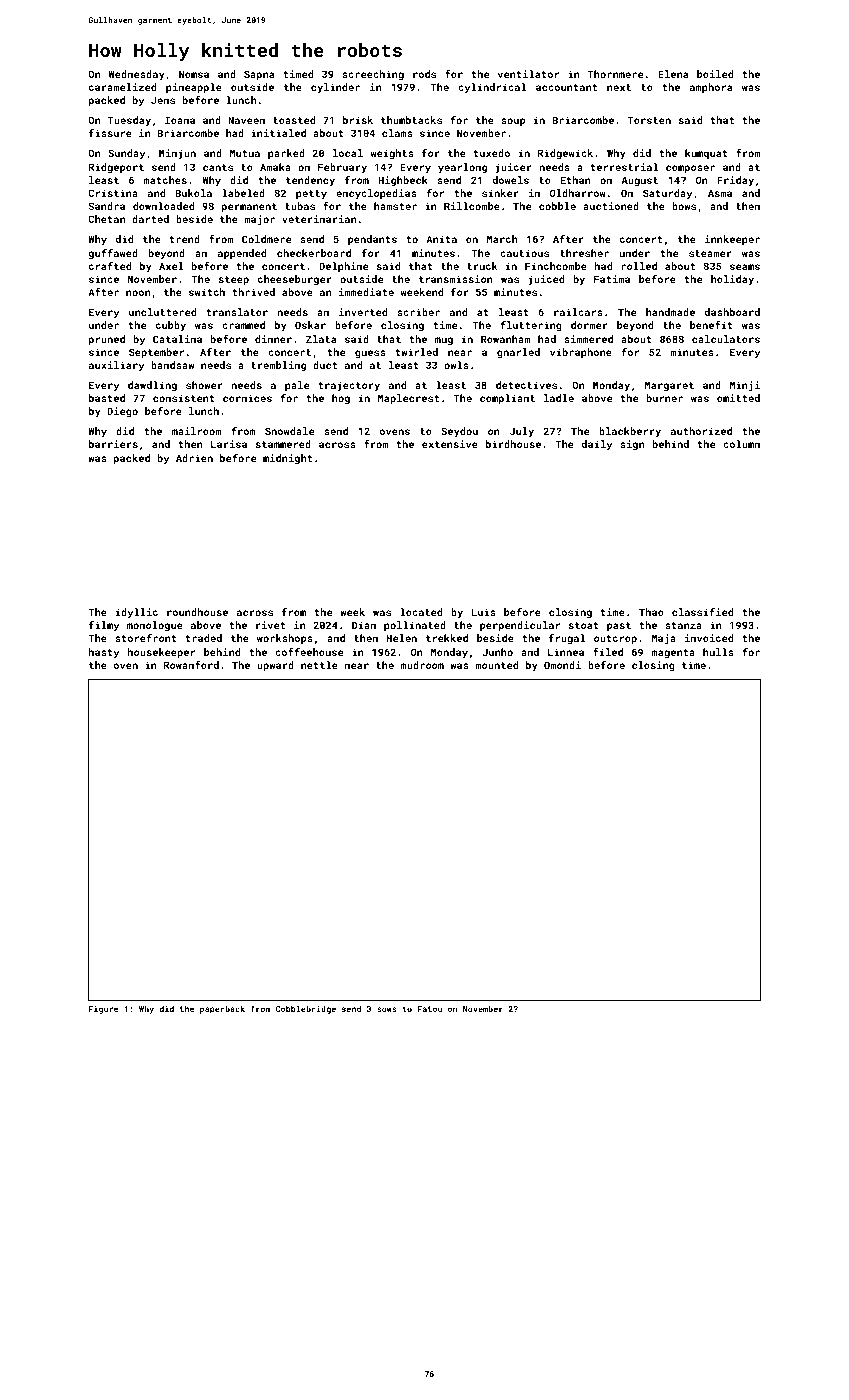 The width and height of the document is (849, 1400). I want to click on mudroom, so click(422, 665).
